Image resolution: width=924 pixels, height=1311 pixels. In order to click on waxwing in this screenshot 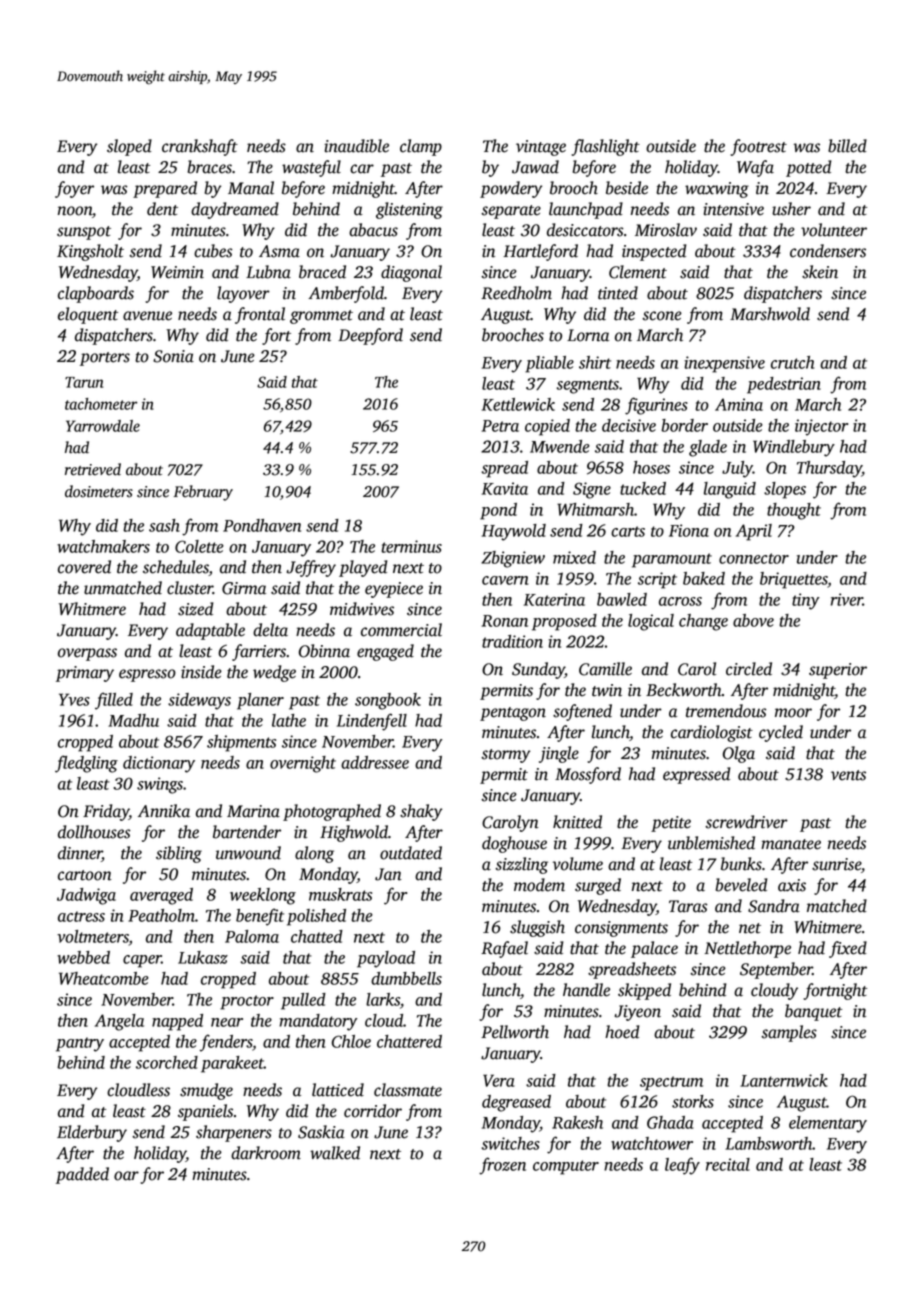, I will do `click(717, 190)`.
